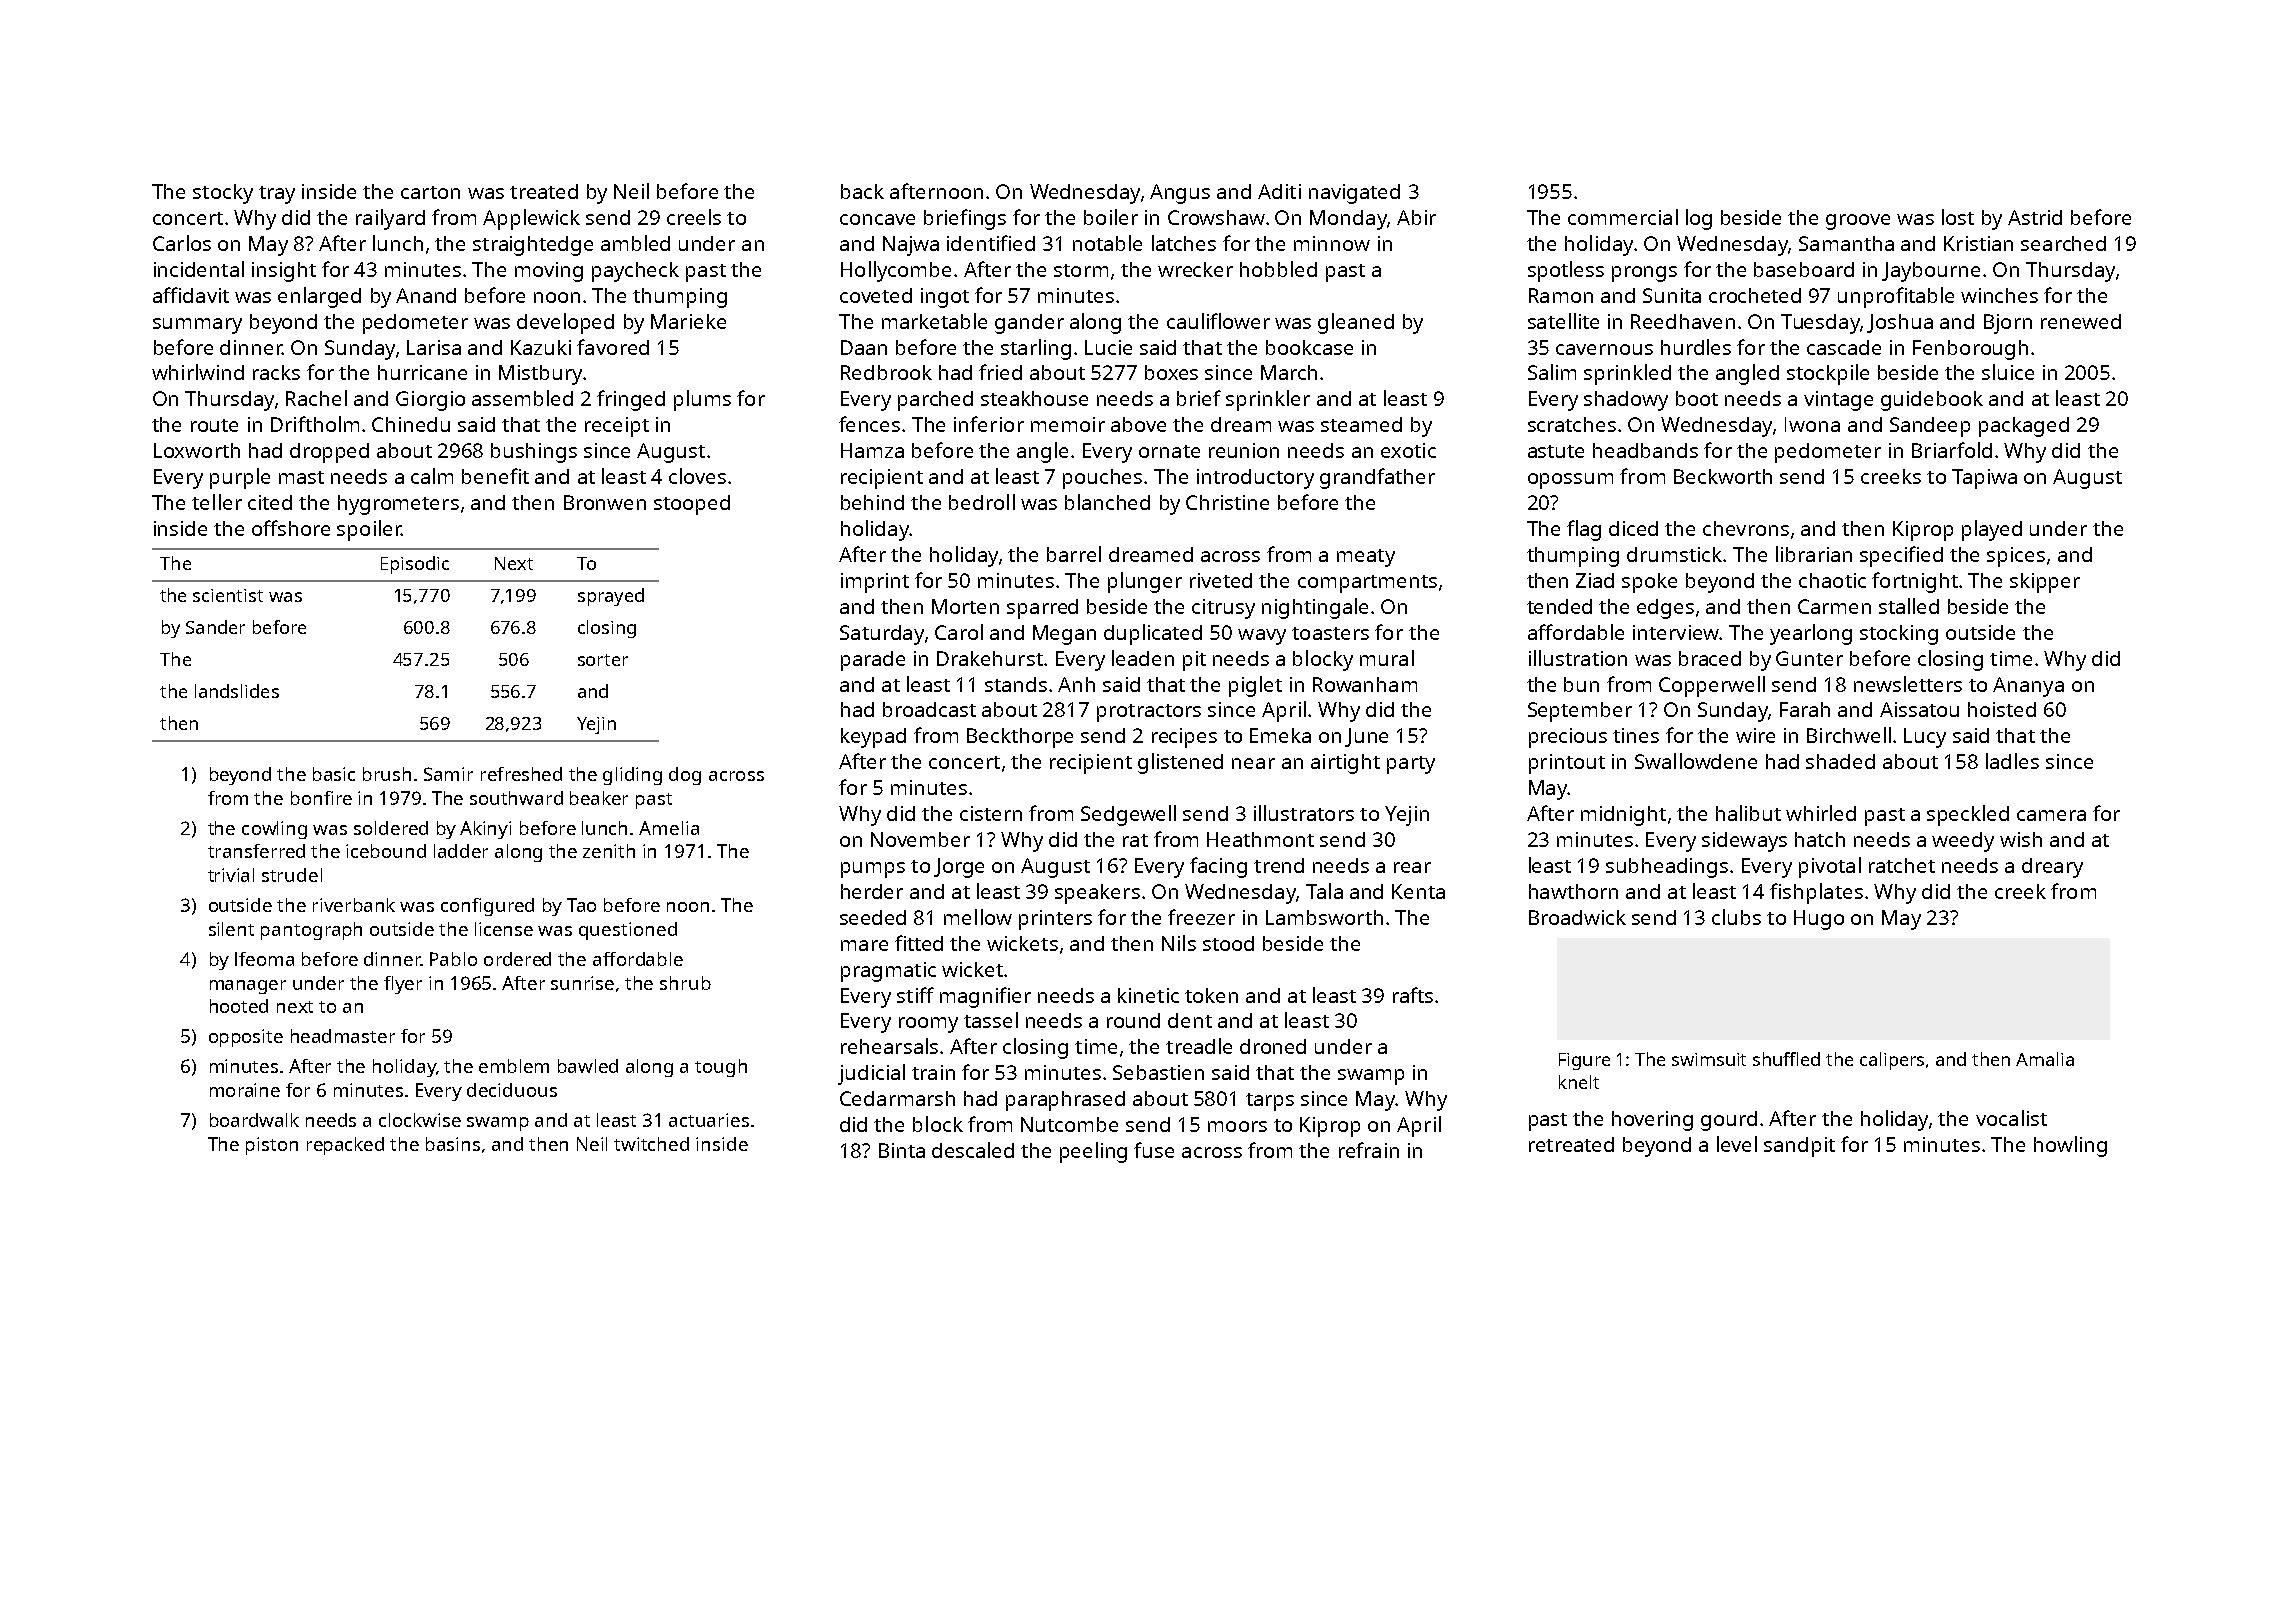 Image resolution: width=2292 pixels, height=1620 pixels. Describe the element at coordinates (516, 798) in the document. I see `southward` at that location.
